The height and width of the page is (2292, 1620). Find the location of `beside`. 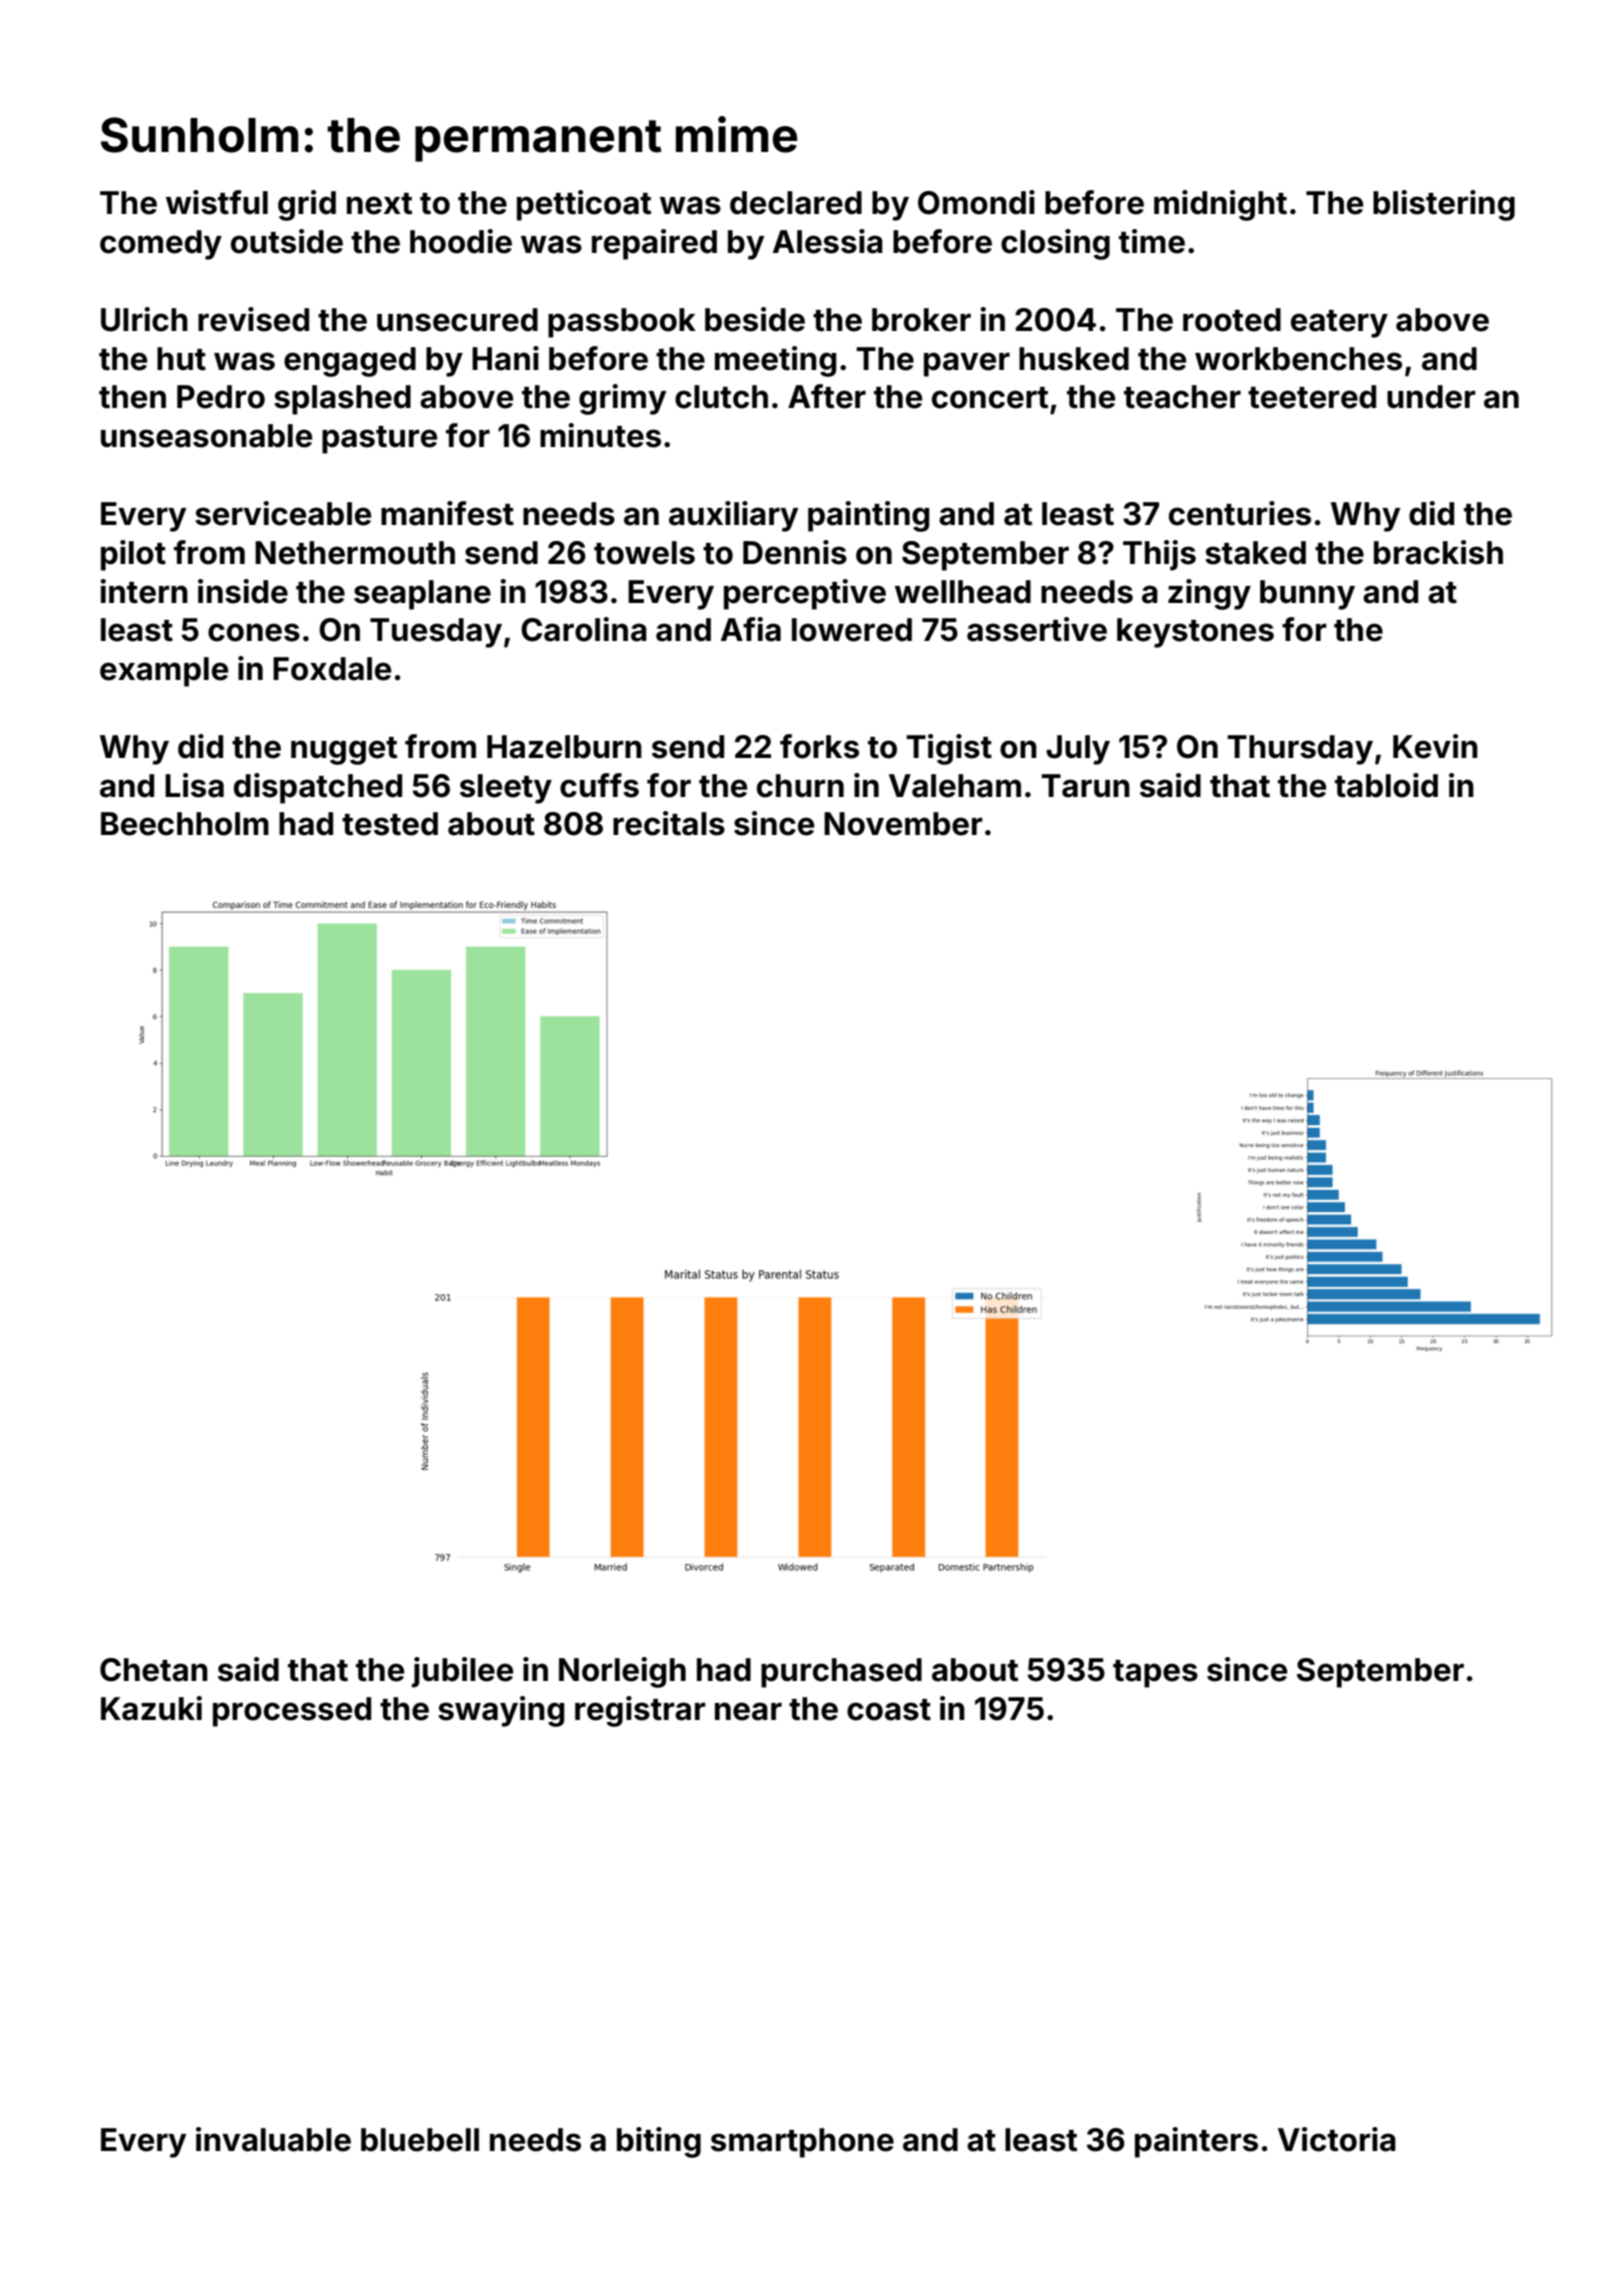

beside is located at coordinates (755, 319).
